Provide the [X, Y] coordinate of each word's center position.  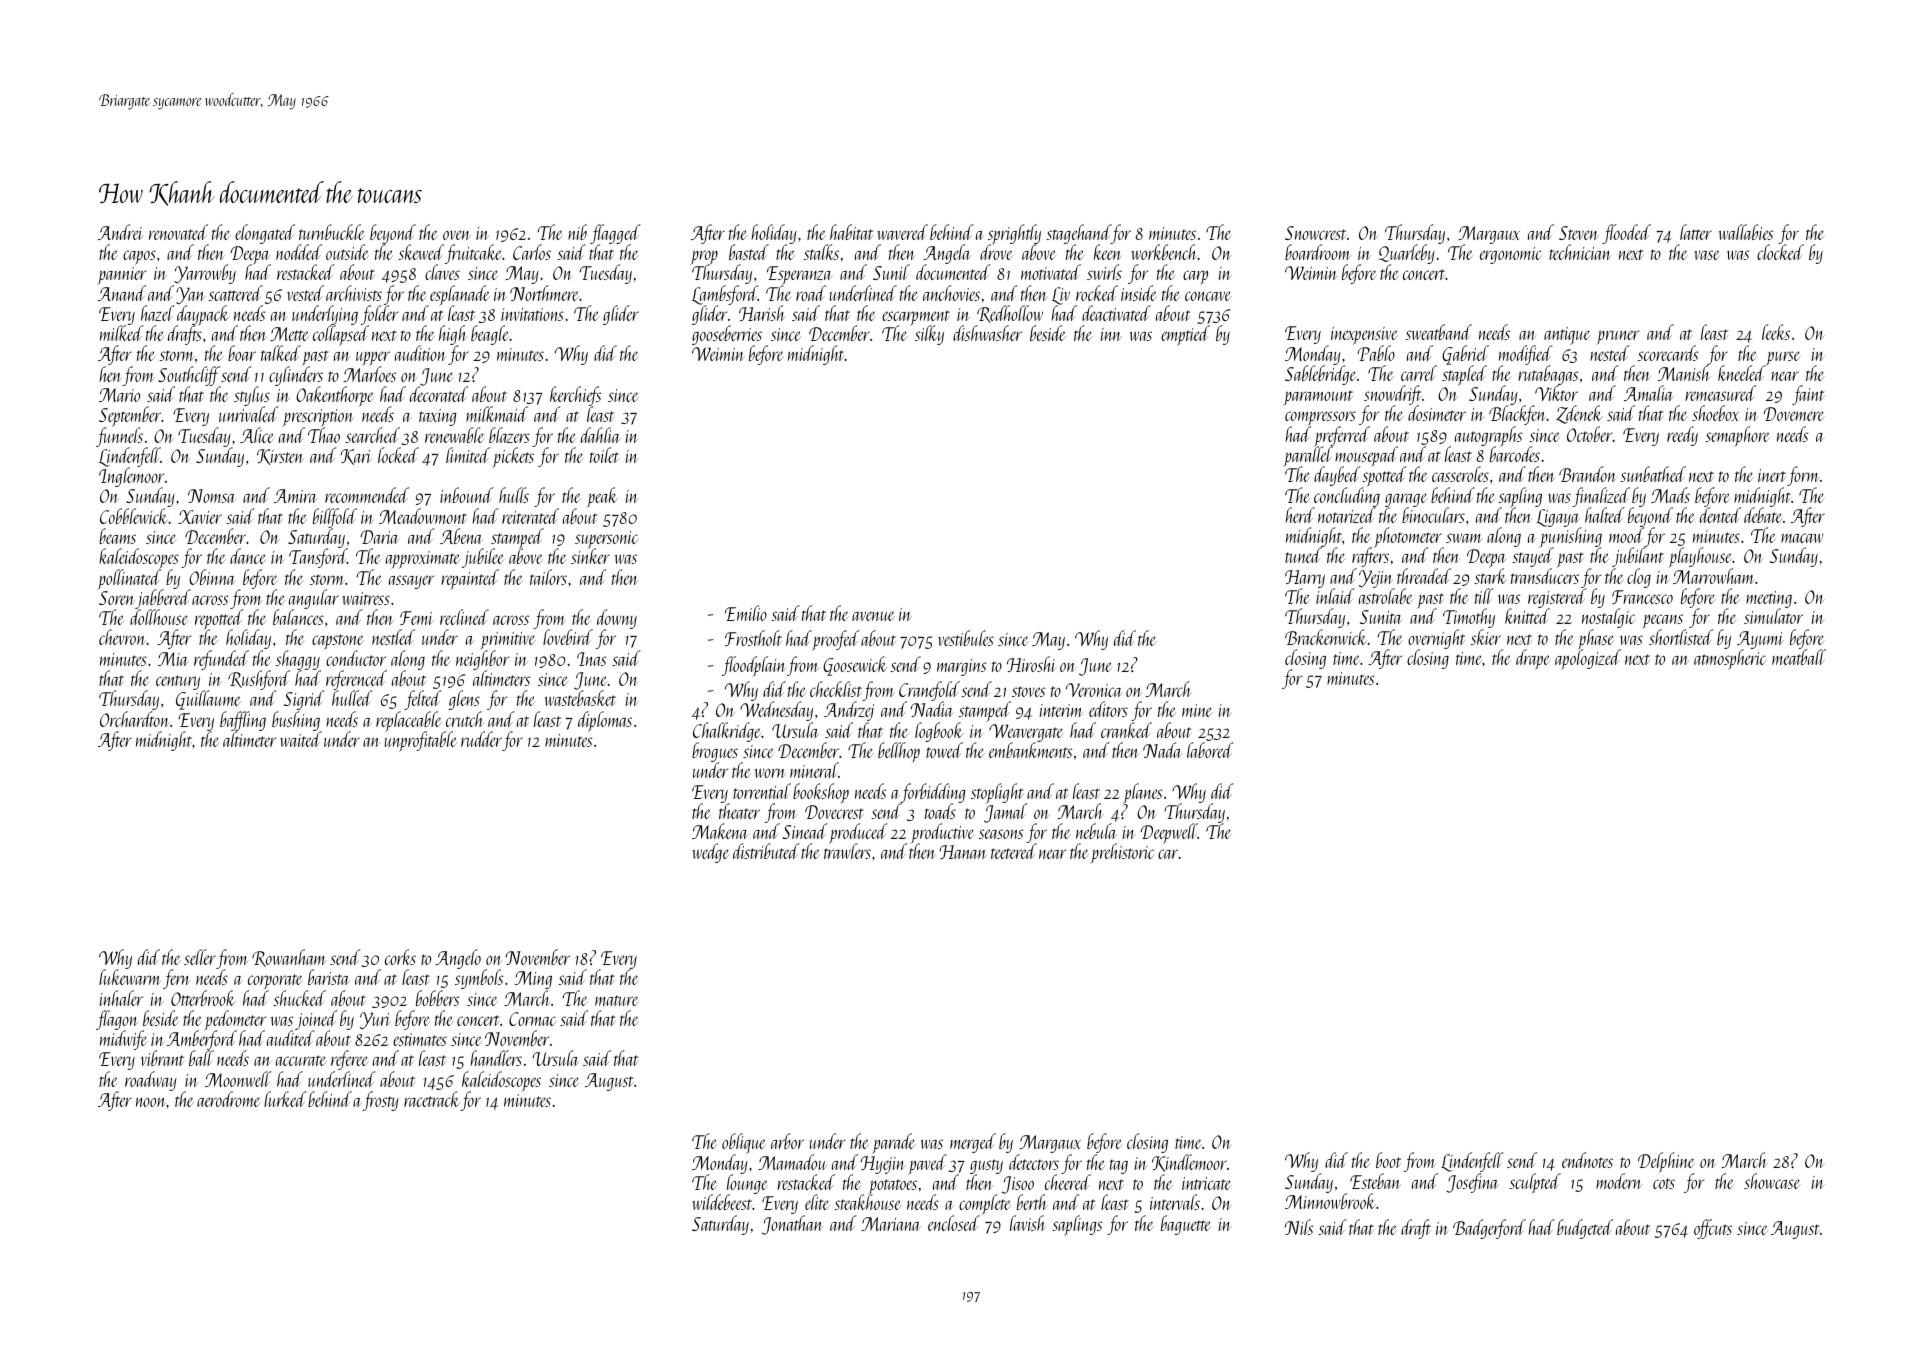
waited [301, 739]
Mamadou [792, 1162]
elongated [265, 234]
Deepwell [1169, 833]
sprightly [1014, 234]
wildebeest [723, 1202]
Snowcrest [1315, 233]
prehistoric [1122, 853]
